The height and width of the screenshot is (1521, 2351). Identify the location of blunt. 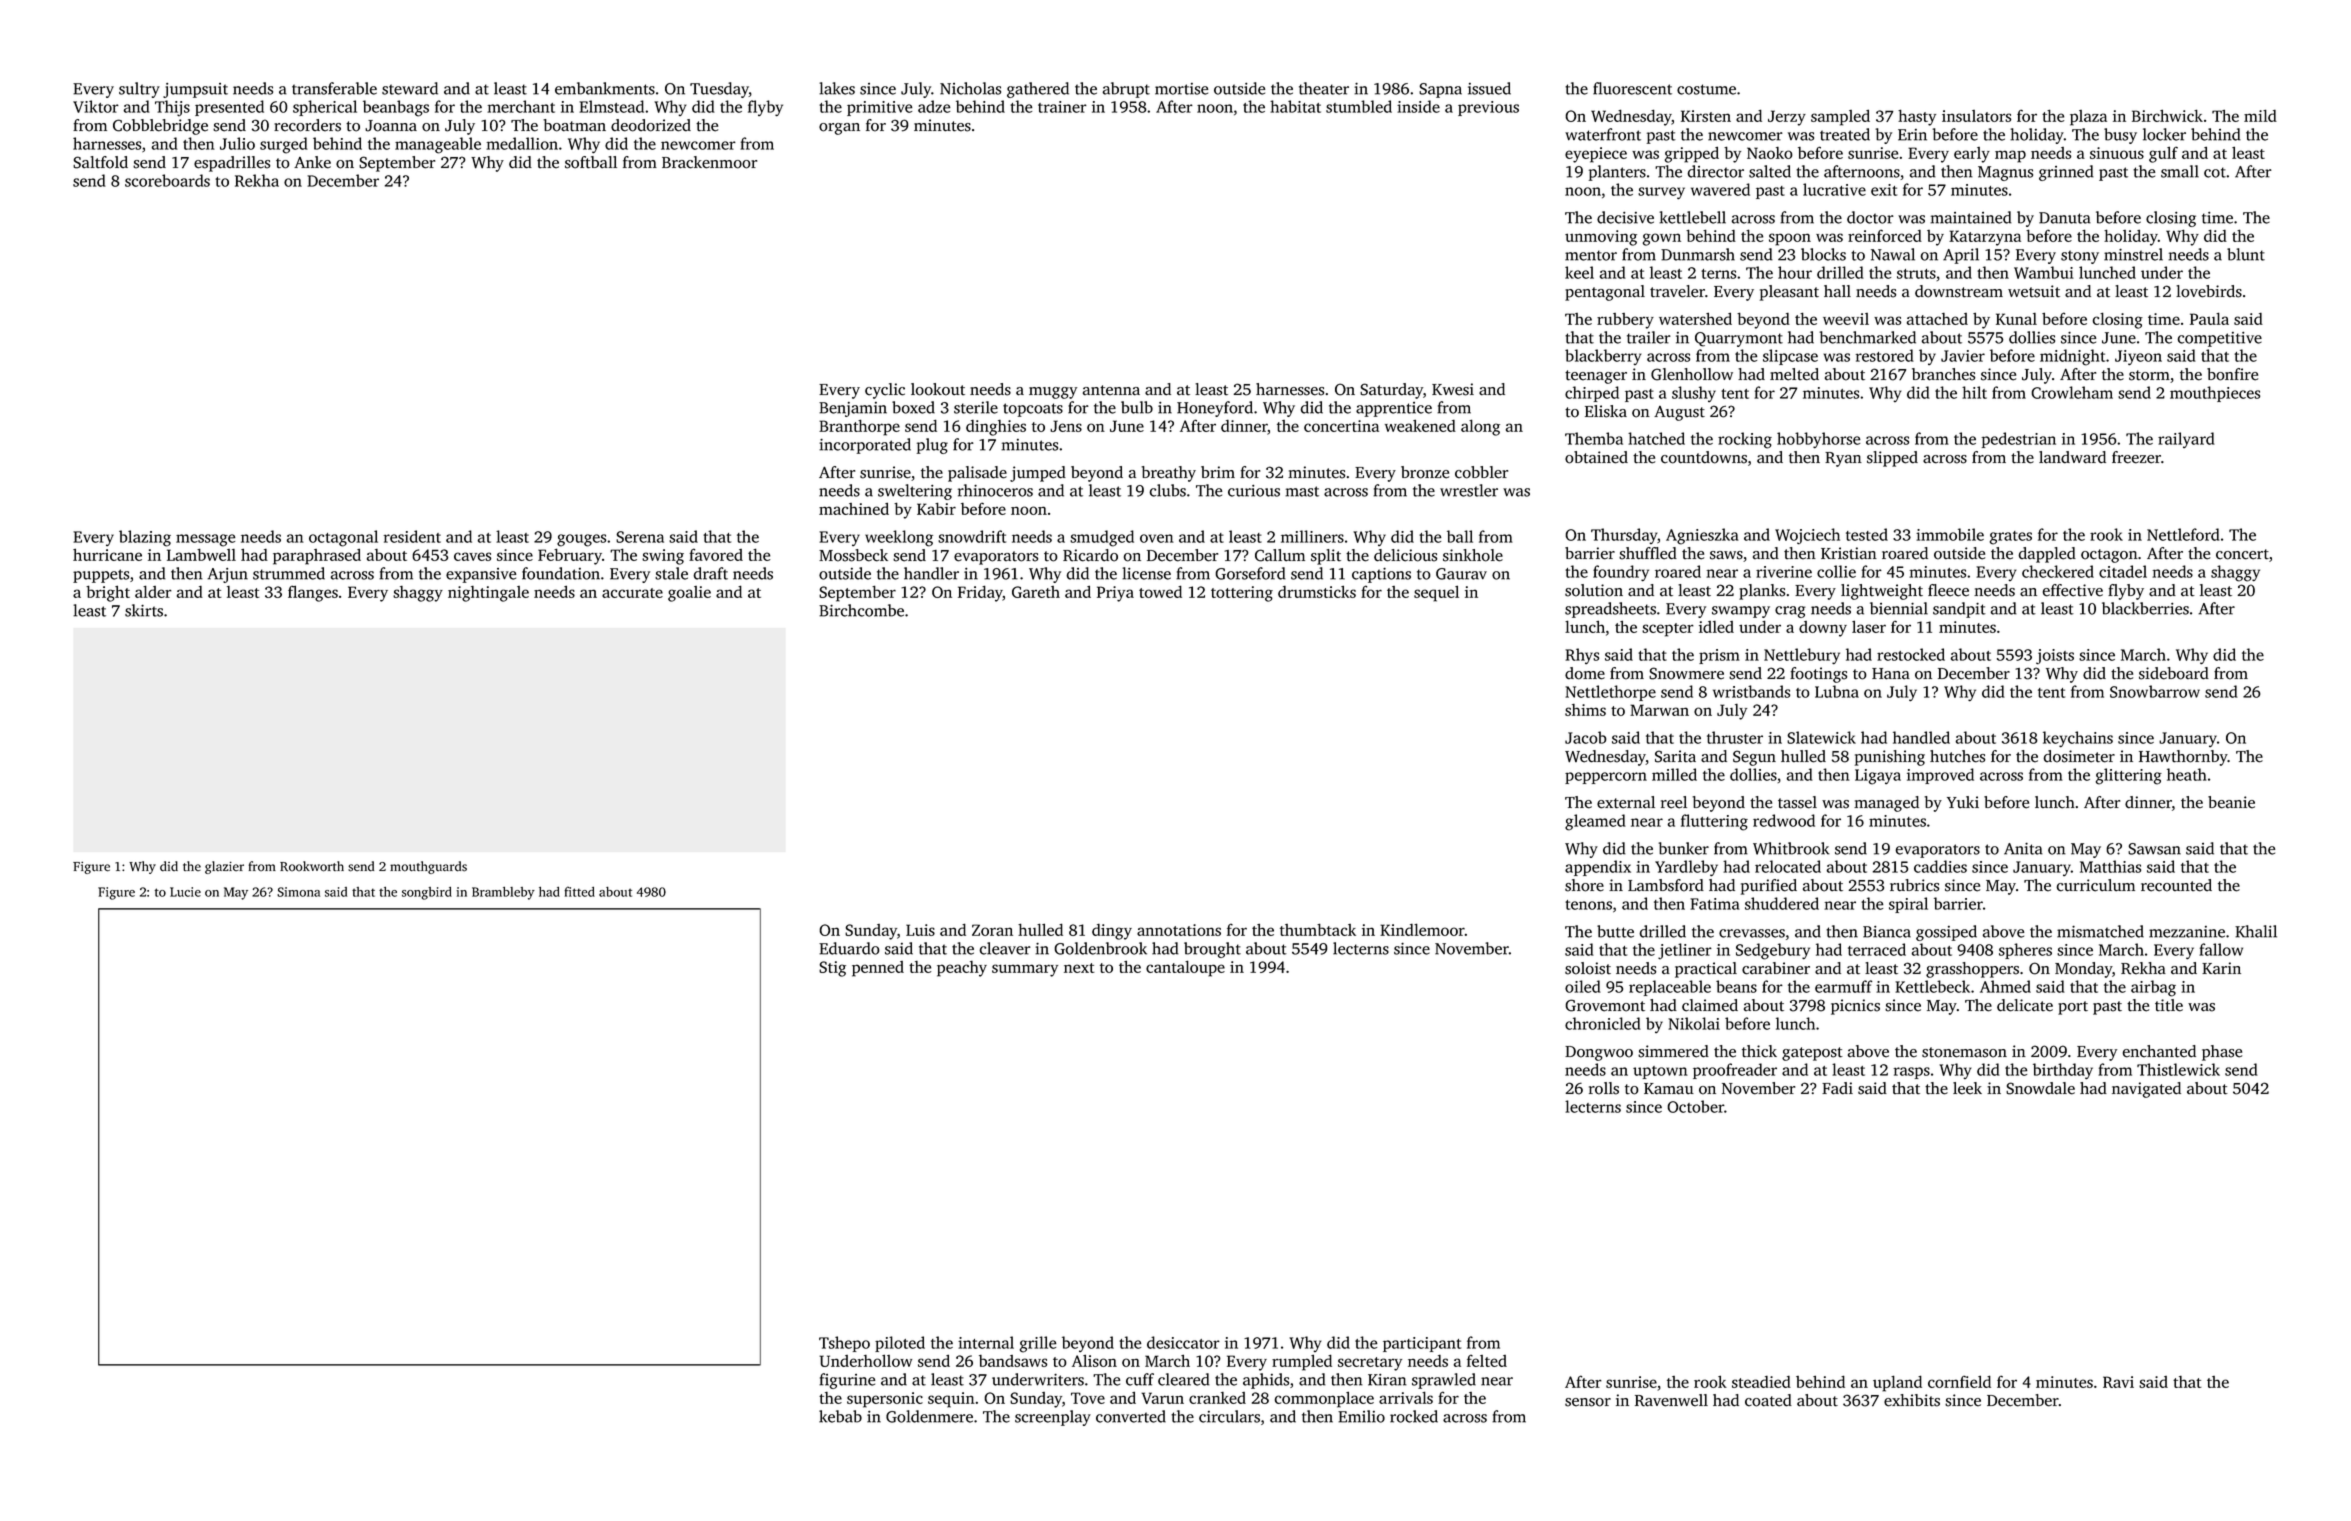
(2246, 254).
